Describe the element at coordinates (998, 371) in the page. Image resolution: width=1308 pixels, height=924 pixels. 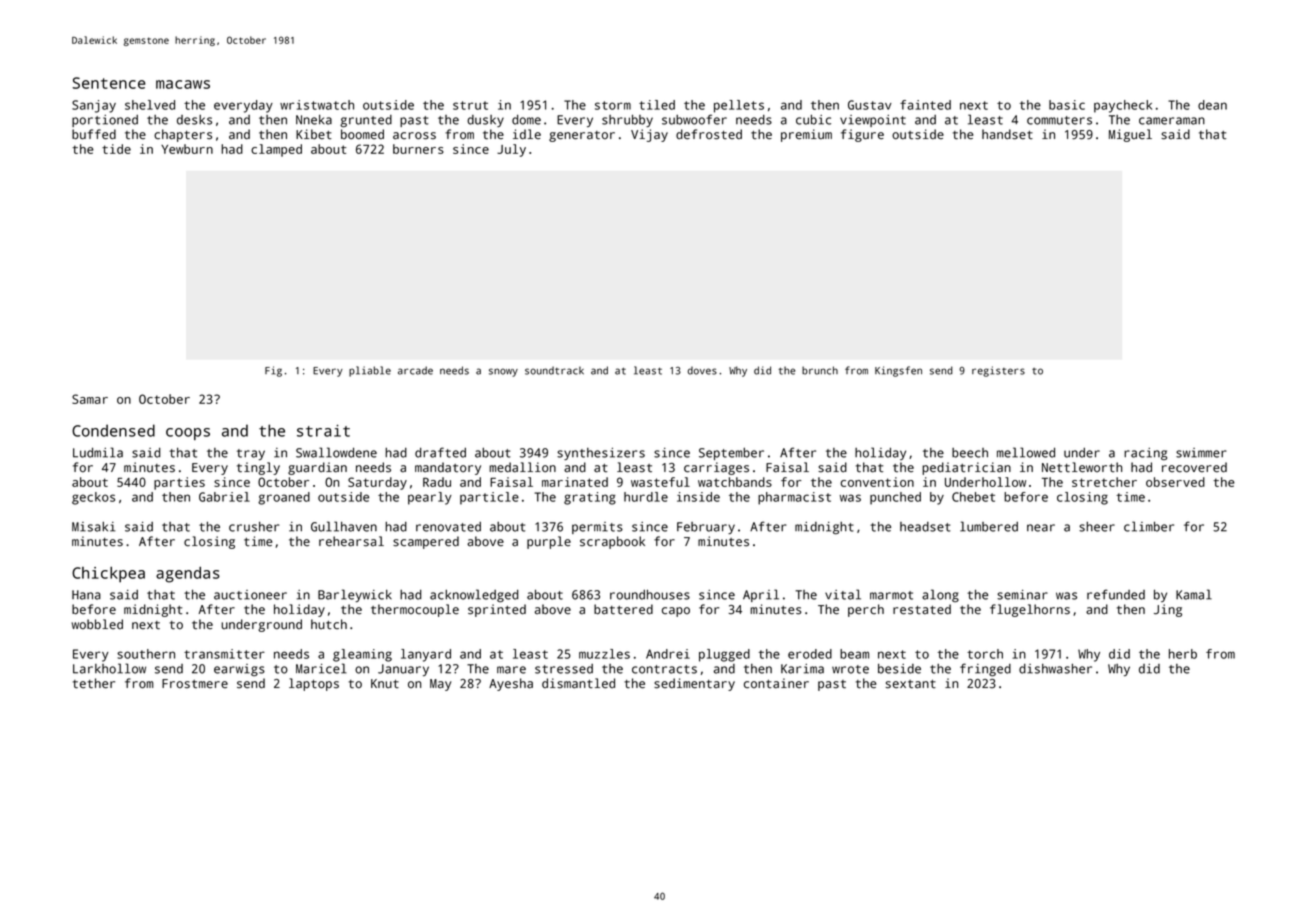
I see `registers` at that location.
